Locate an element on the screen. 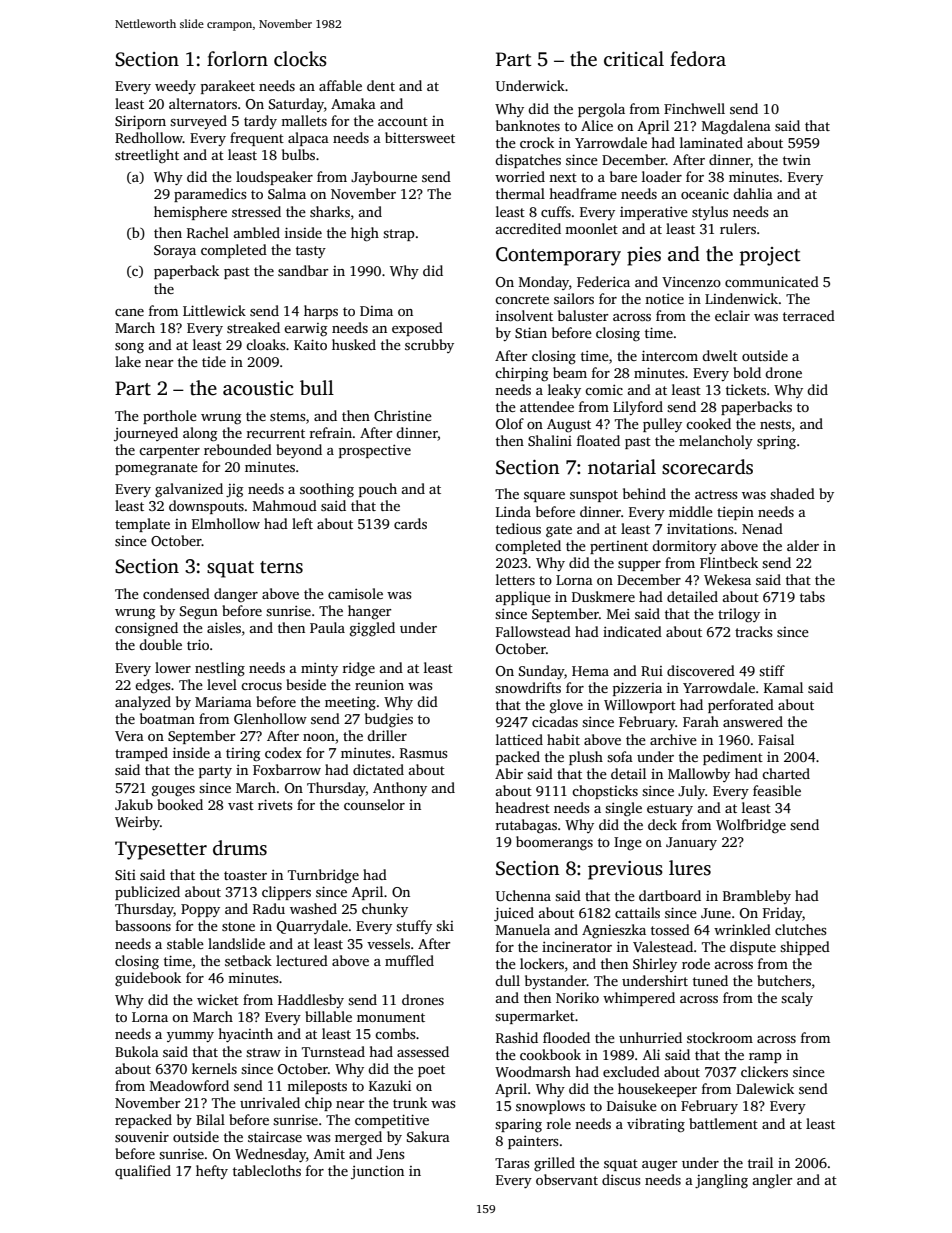 The width and height of the screenshot is (952, 1233). tablecloths is located at coordinates (267, 1170).
